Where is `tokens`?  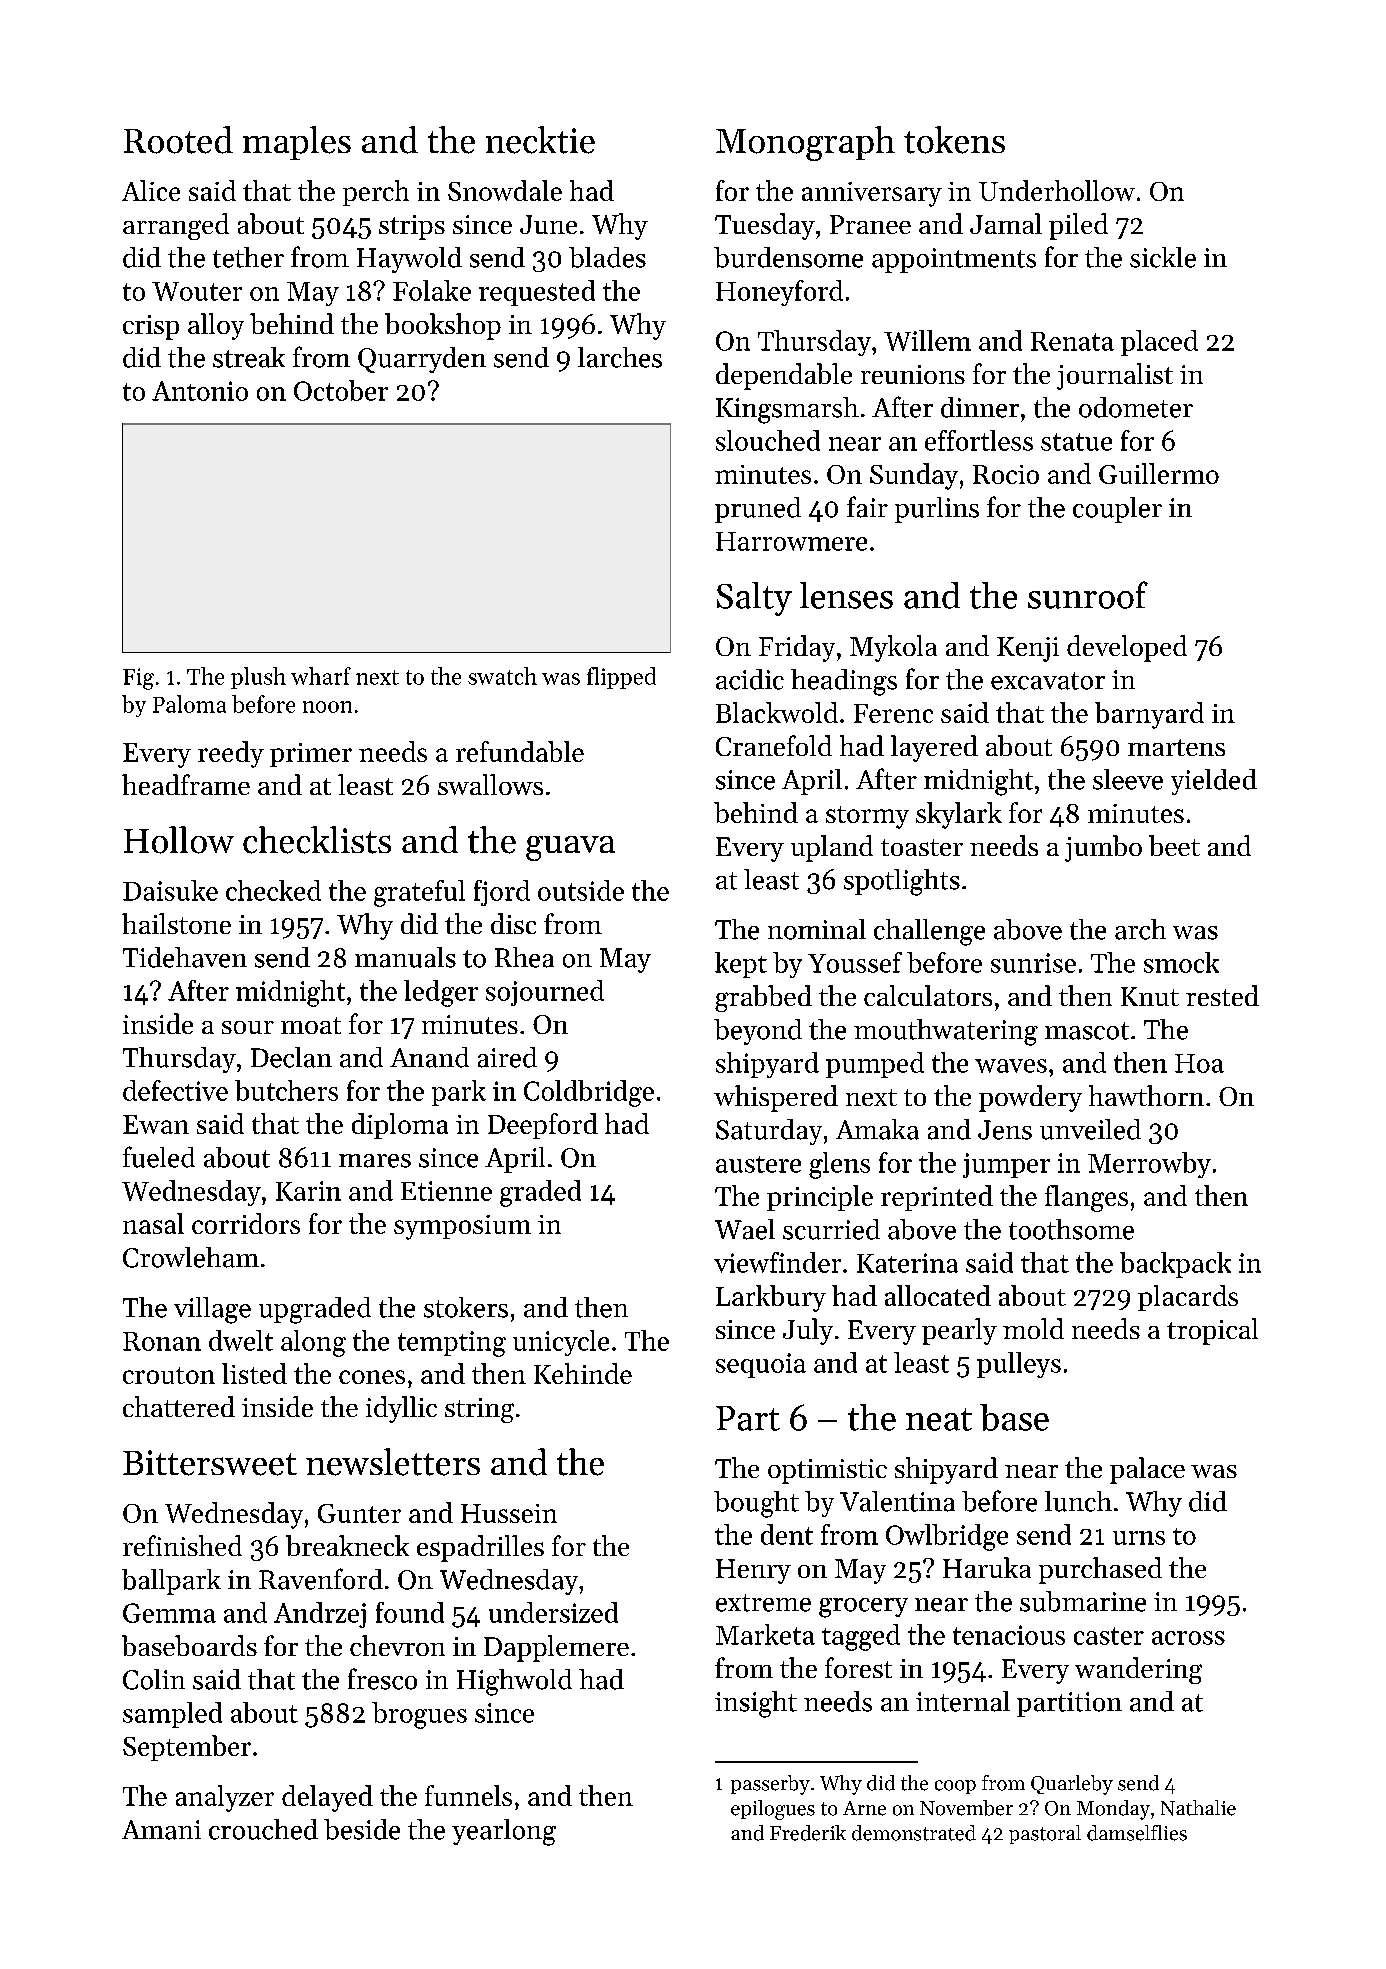
tokens is located at coordinates (954, 140).
